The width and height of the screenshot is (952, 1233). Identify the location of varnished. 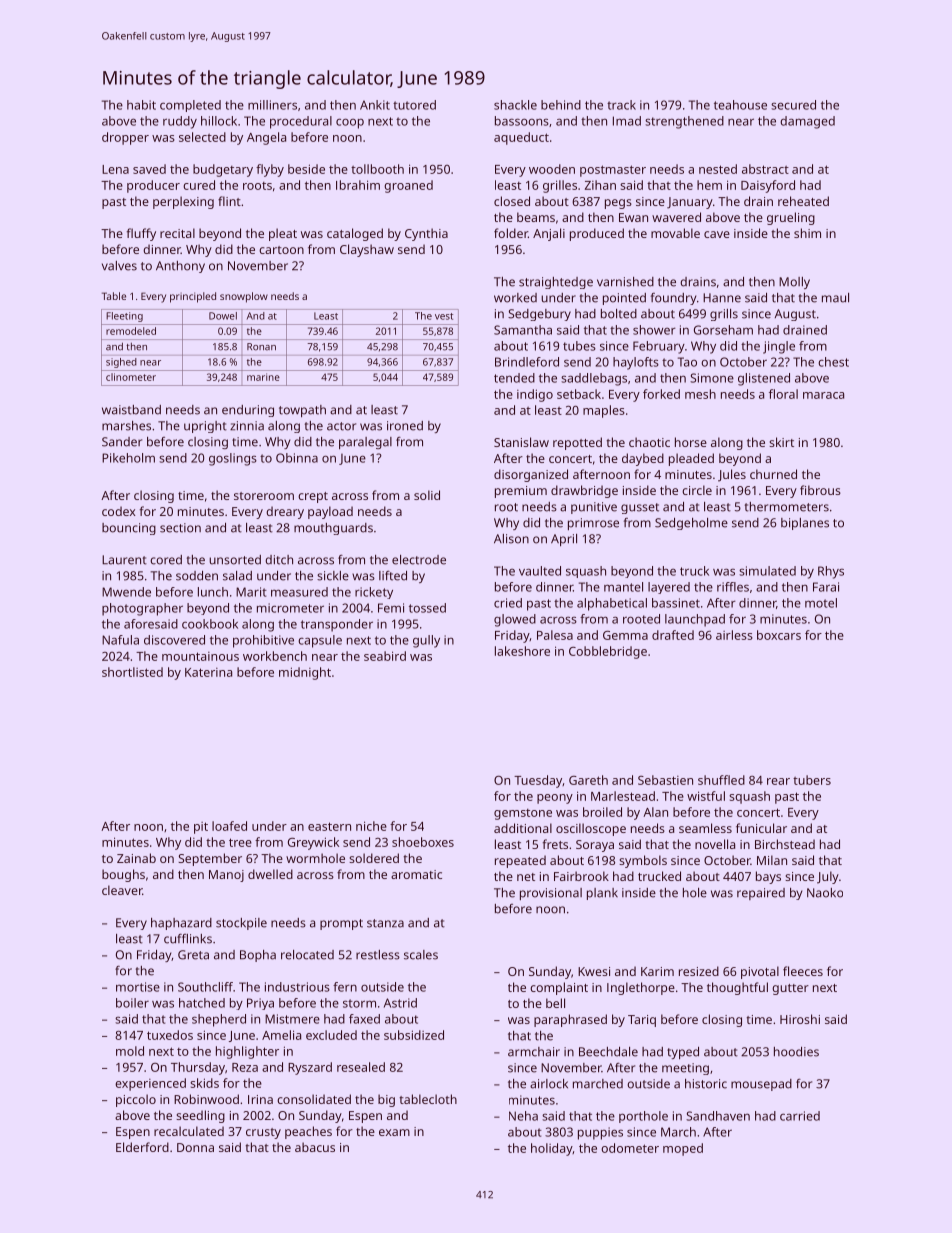
(625, 282).
